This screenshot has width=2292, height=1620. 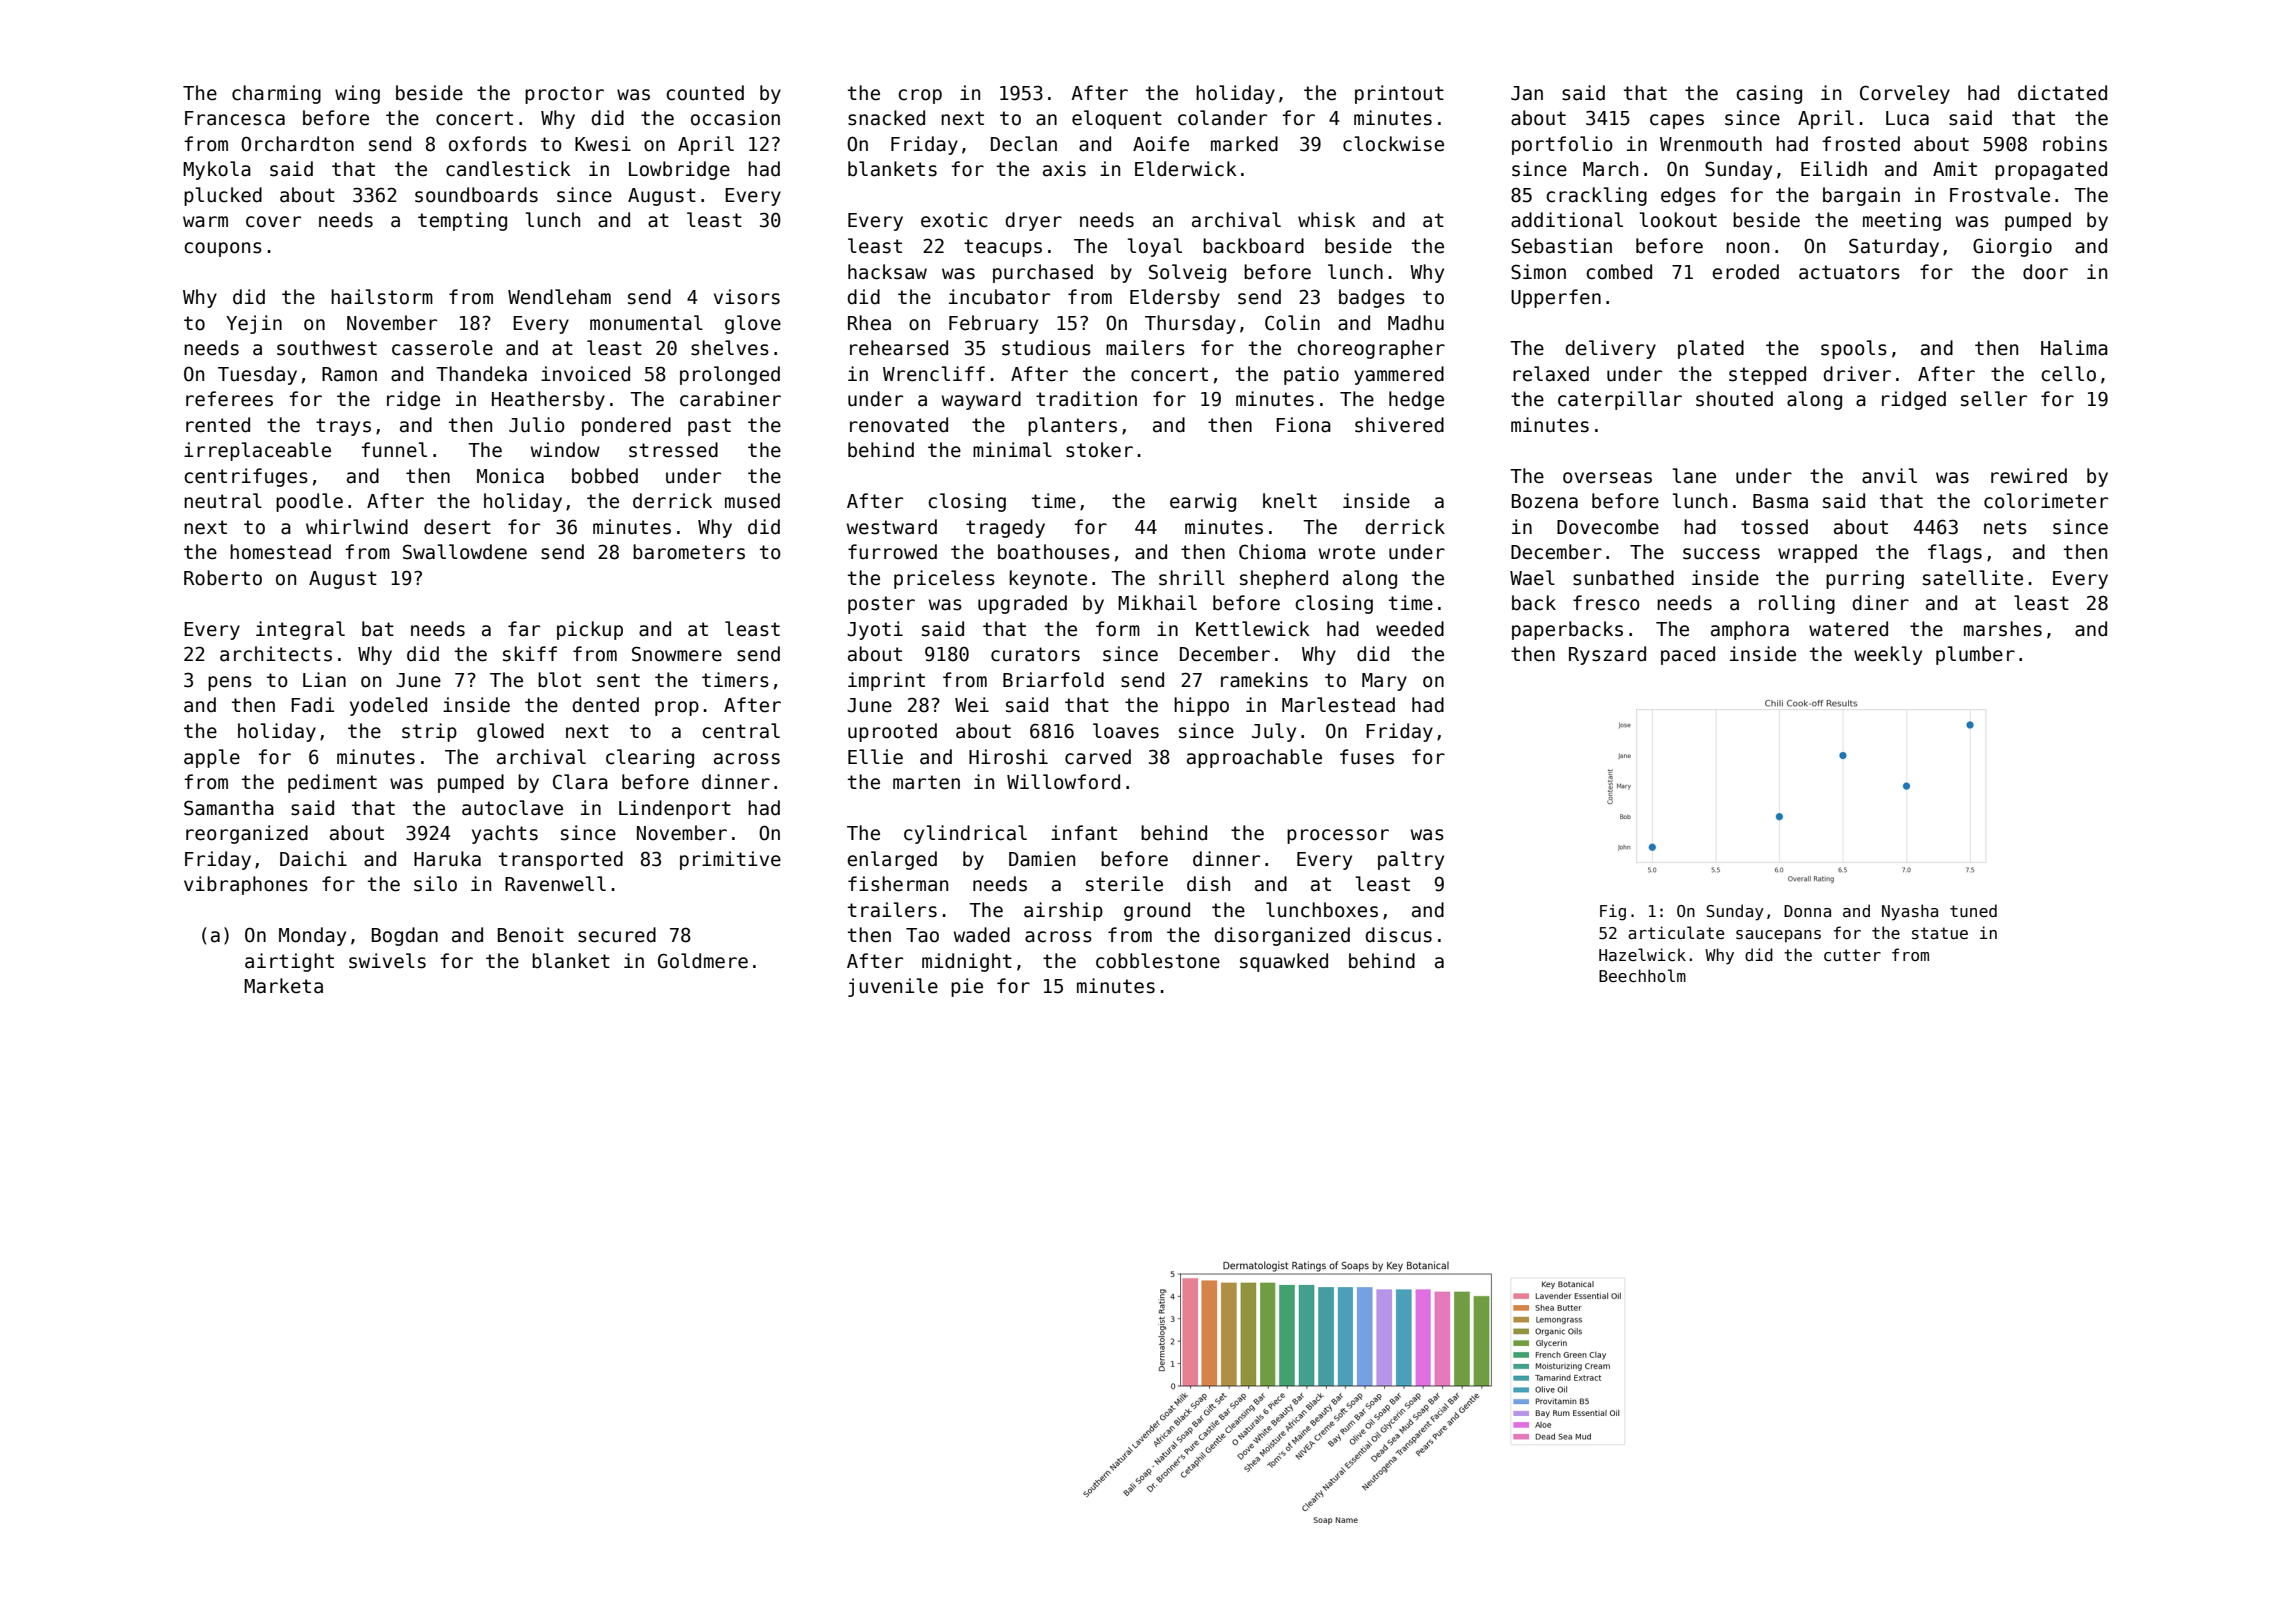 I want to click on cylindrical, so click(x=965, y=834).
